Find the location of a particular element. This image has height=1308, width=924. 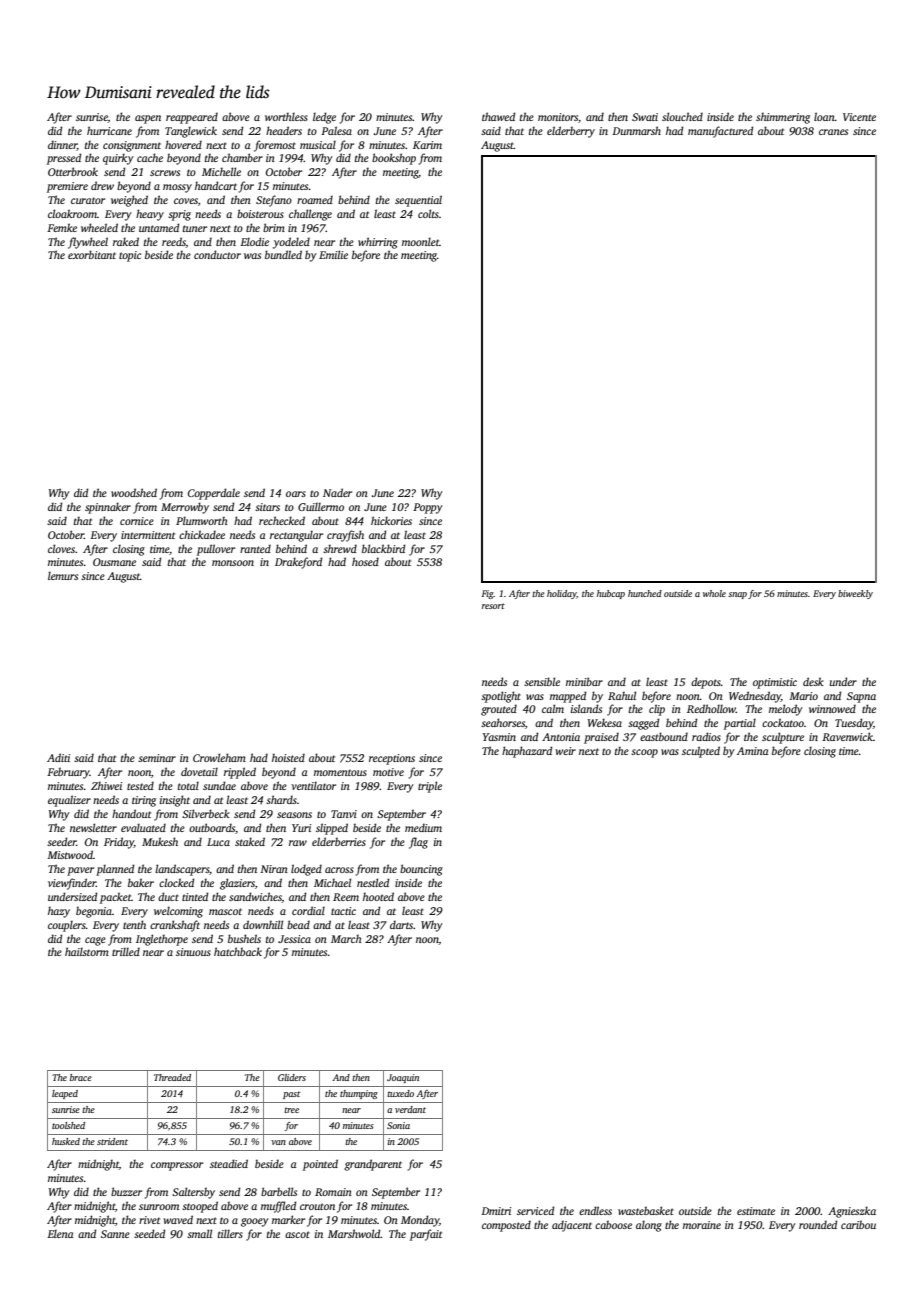

Marshwold is located at coordinates (354, 1233).
